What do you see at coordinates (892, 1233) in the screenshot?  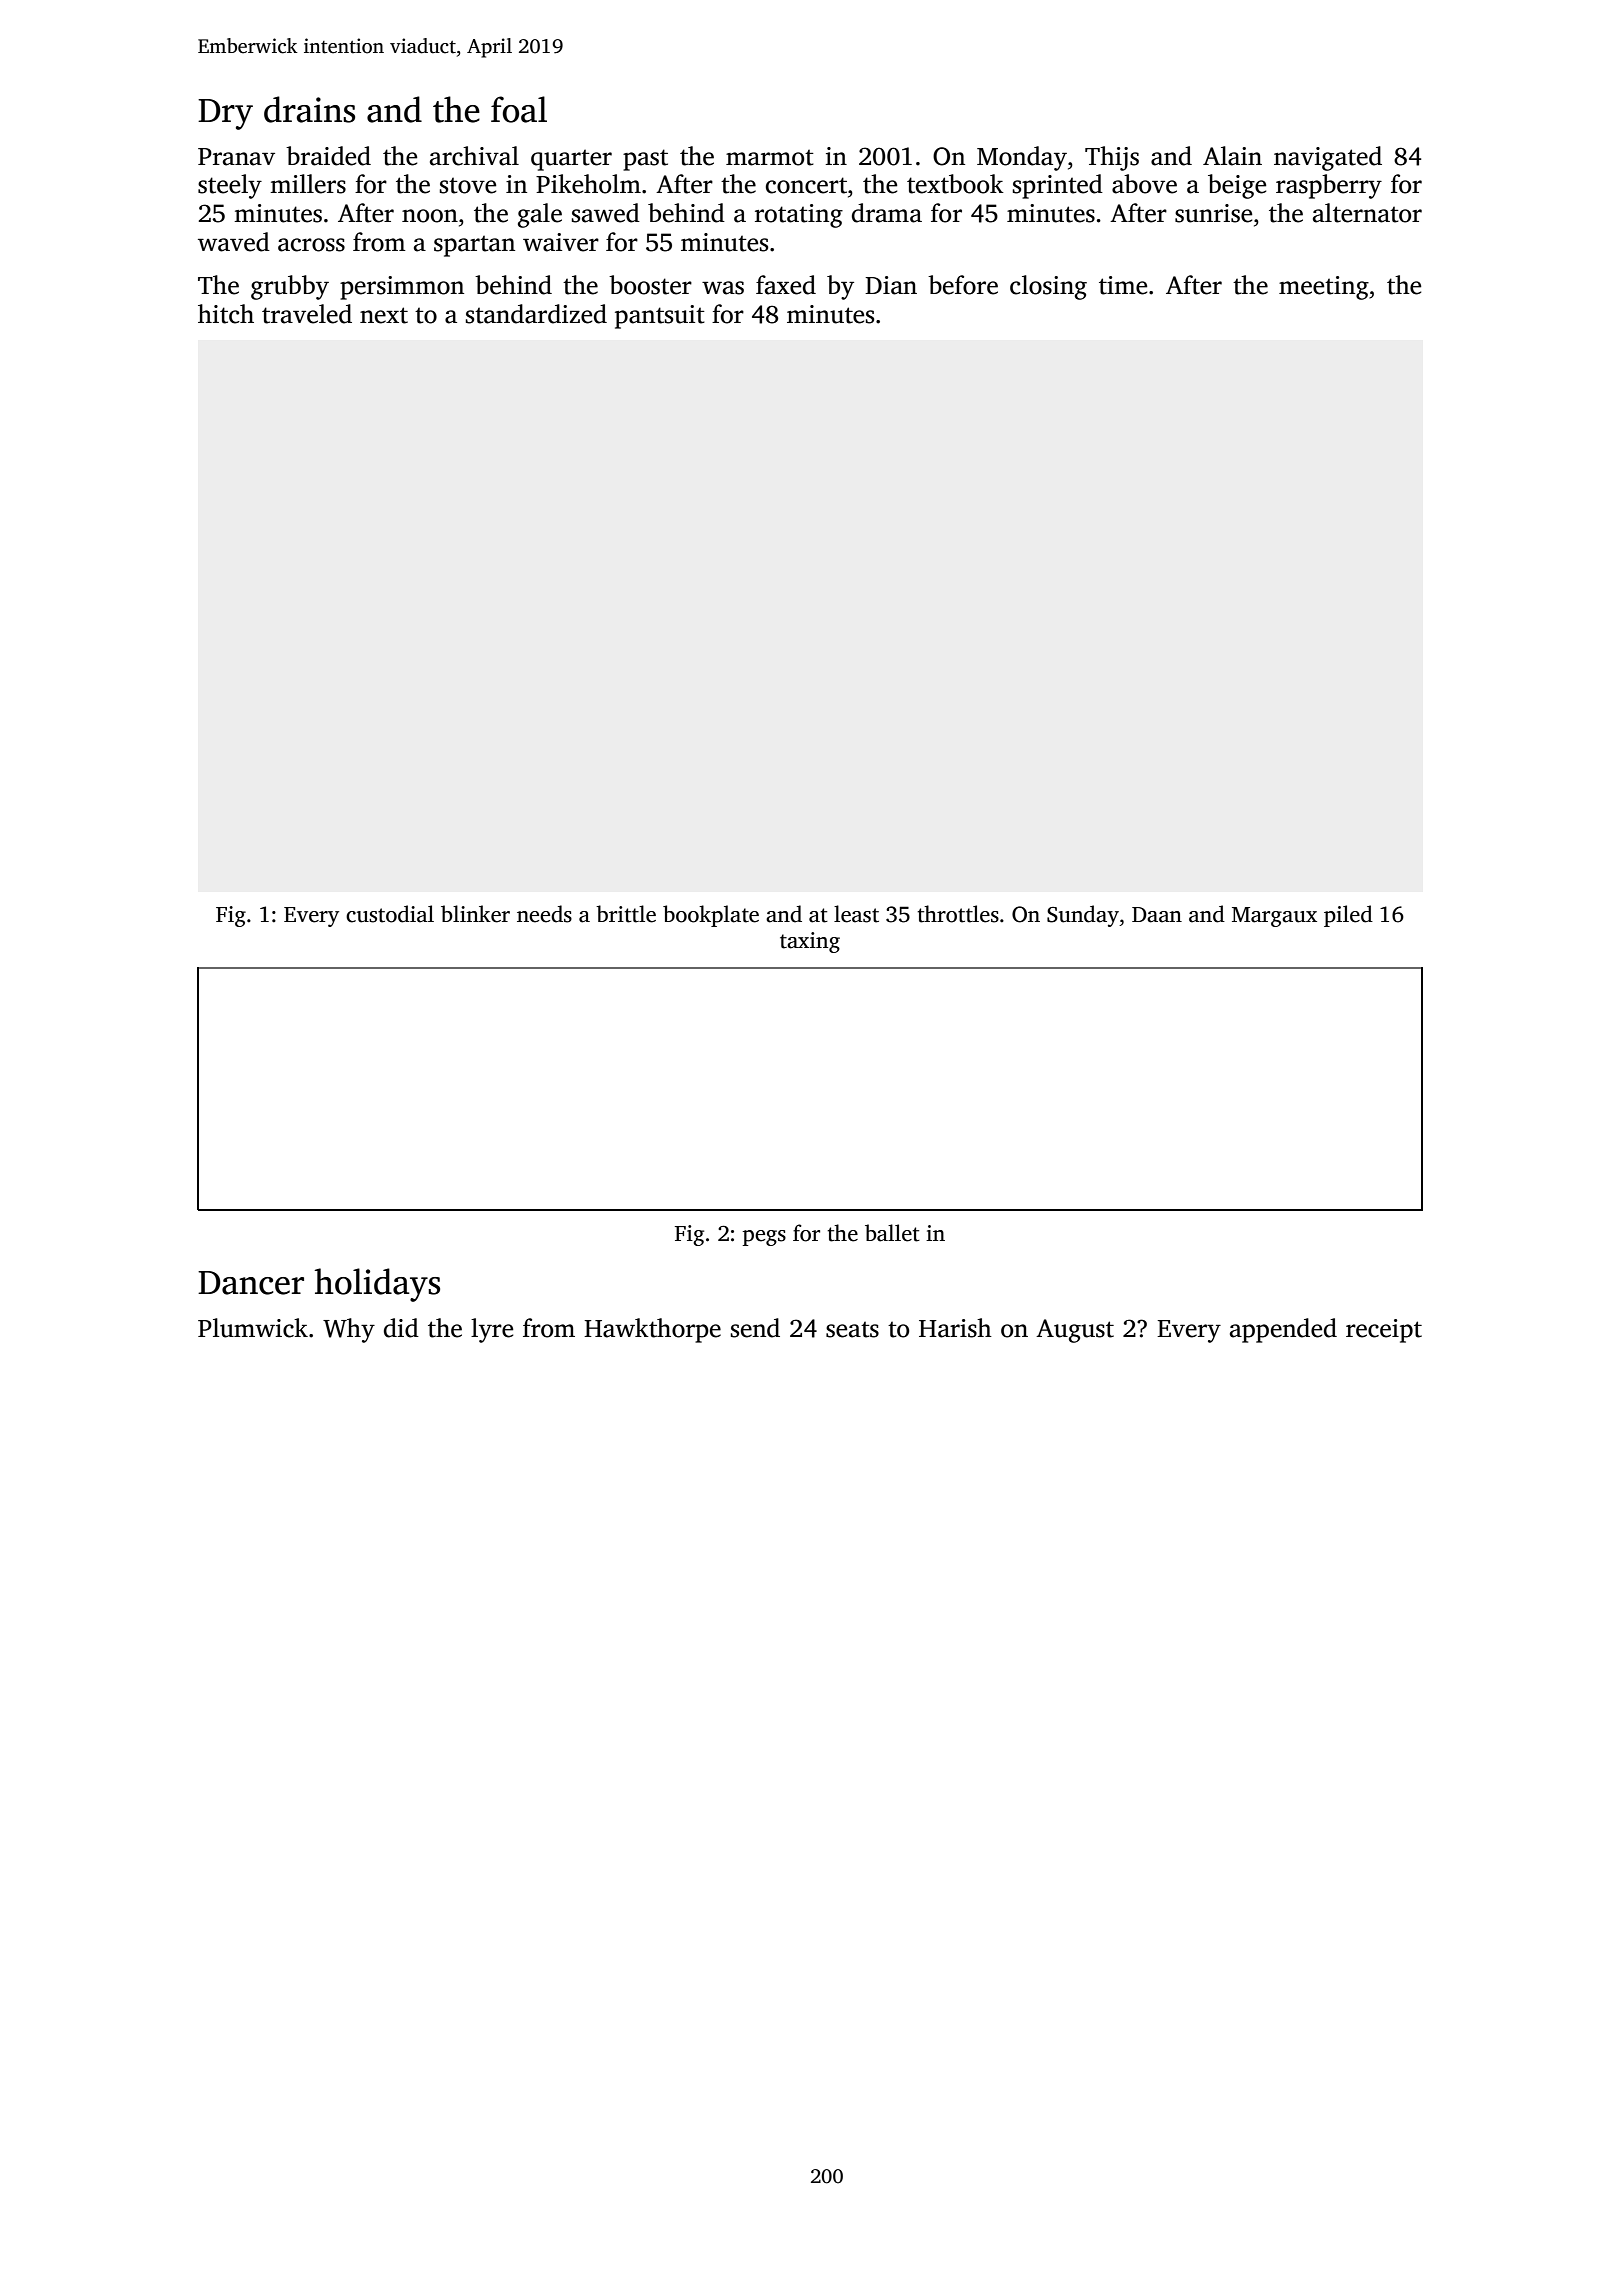 I see `ballet` at bounding box center [892, 1233].
